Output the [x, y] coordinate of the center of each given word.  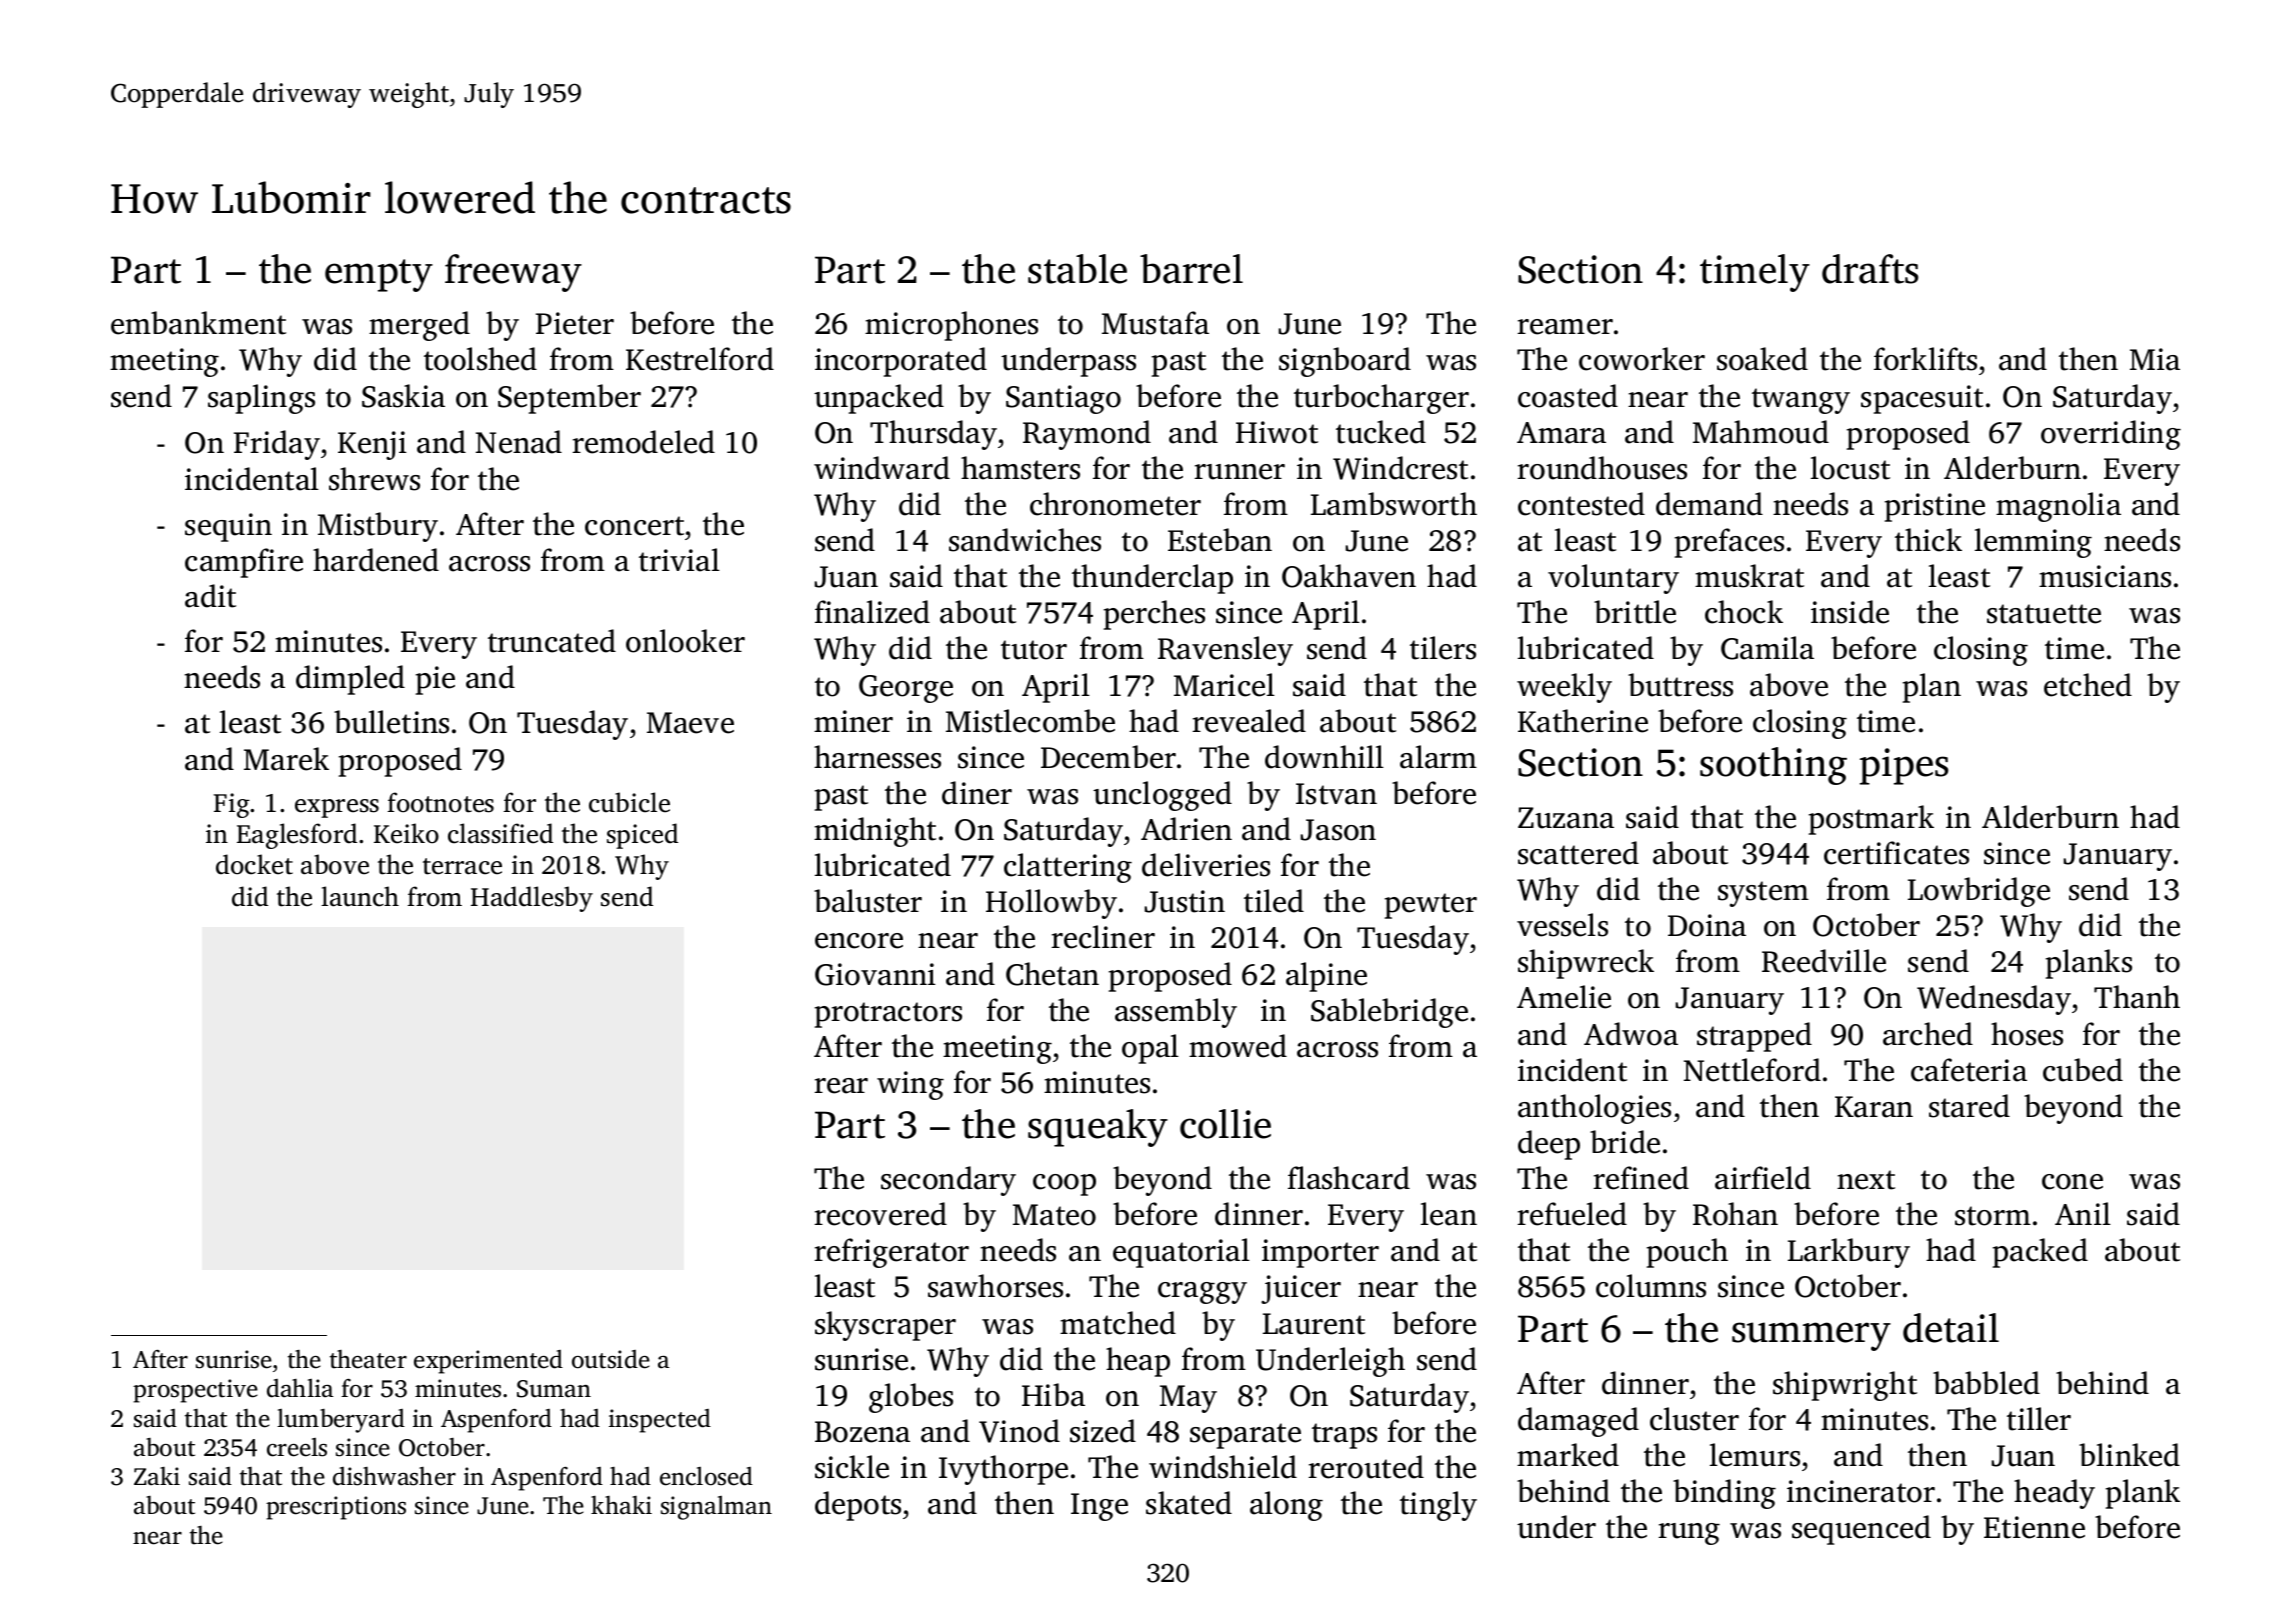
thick [1928, 540]
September [569, 399]
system [1763, 894]
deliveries [1206, 865]
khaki [621, 1505]
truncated [552, 641]
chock [1744, 612]
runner [1239, 472]
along [1286, 1506]
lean [1449, 1214]
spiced [642, 836]
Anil [2083, 1213]
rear [841, 1086]
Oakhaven [1349, 576]
